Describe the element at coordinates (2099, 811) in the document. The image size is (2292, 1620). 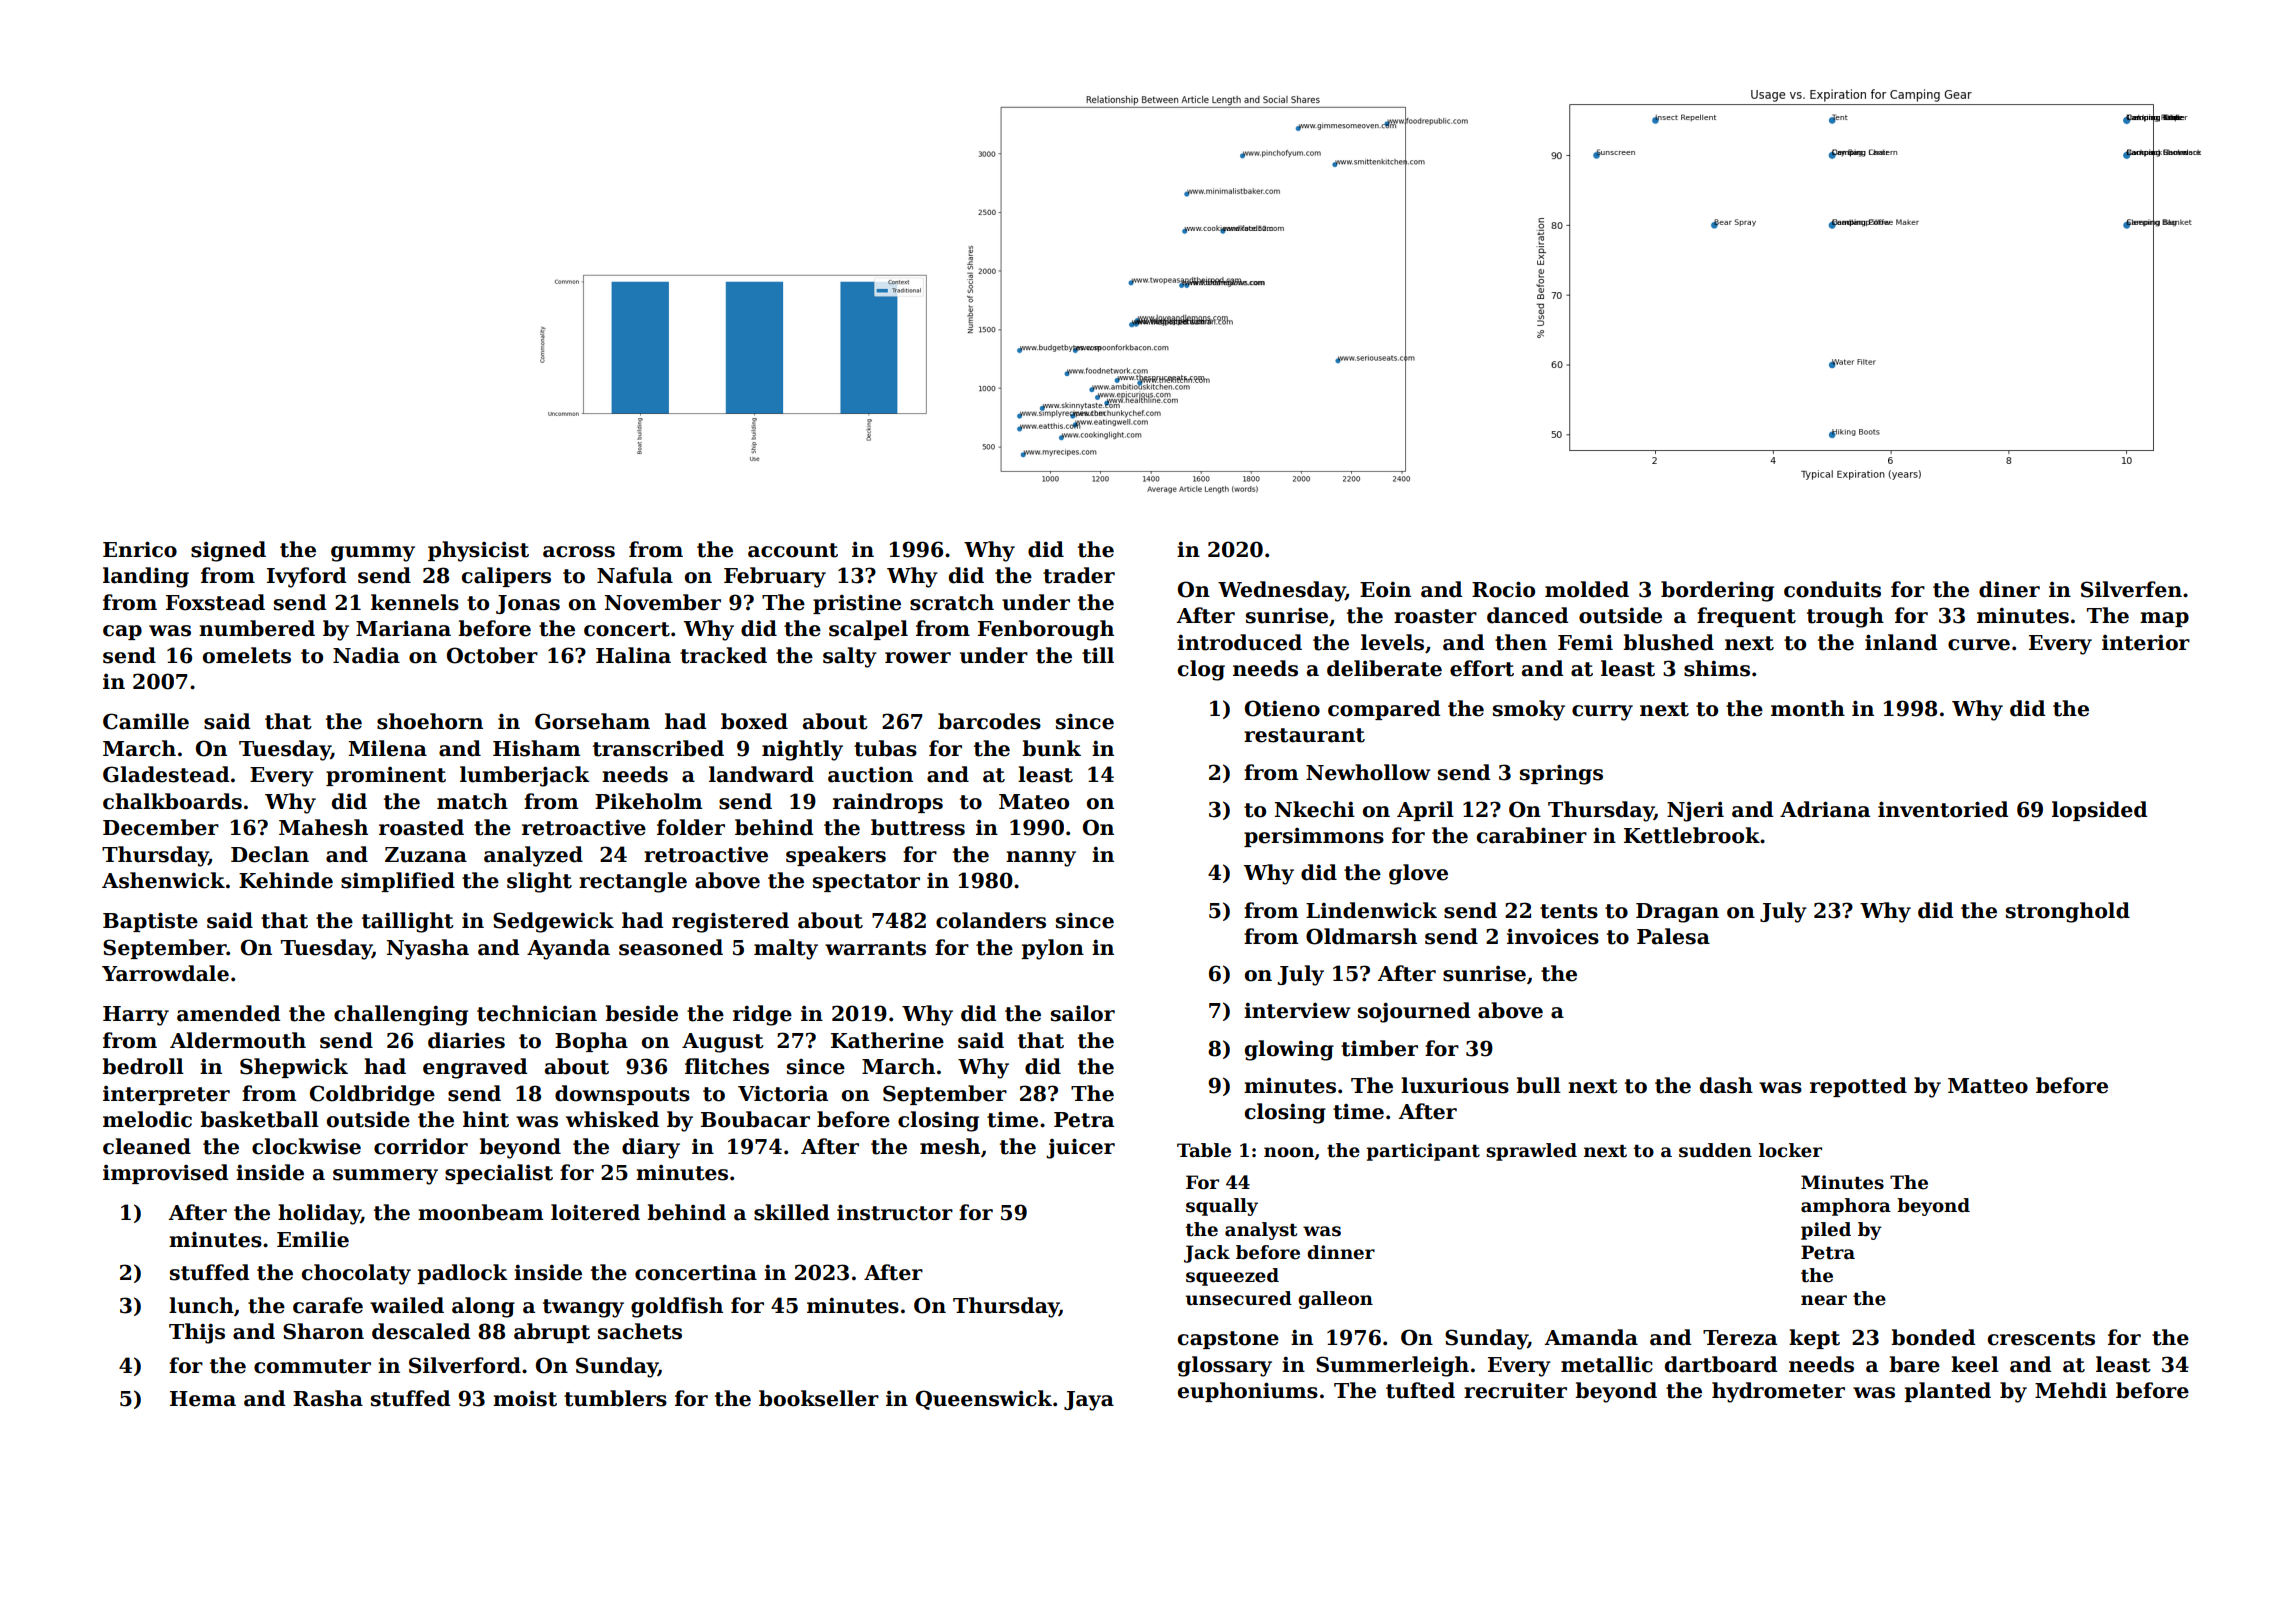
I see `lopsided` at that location.
